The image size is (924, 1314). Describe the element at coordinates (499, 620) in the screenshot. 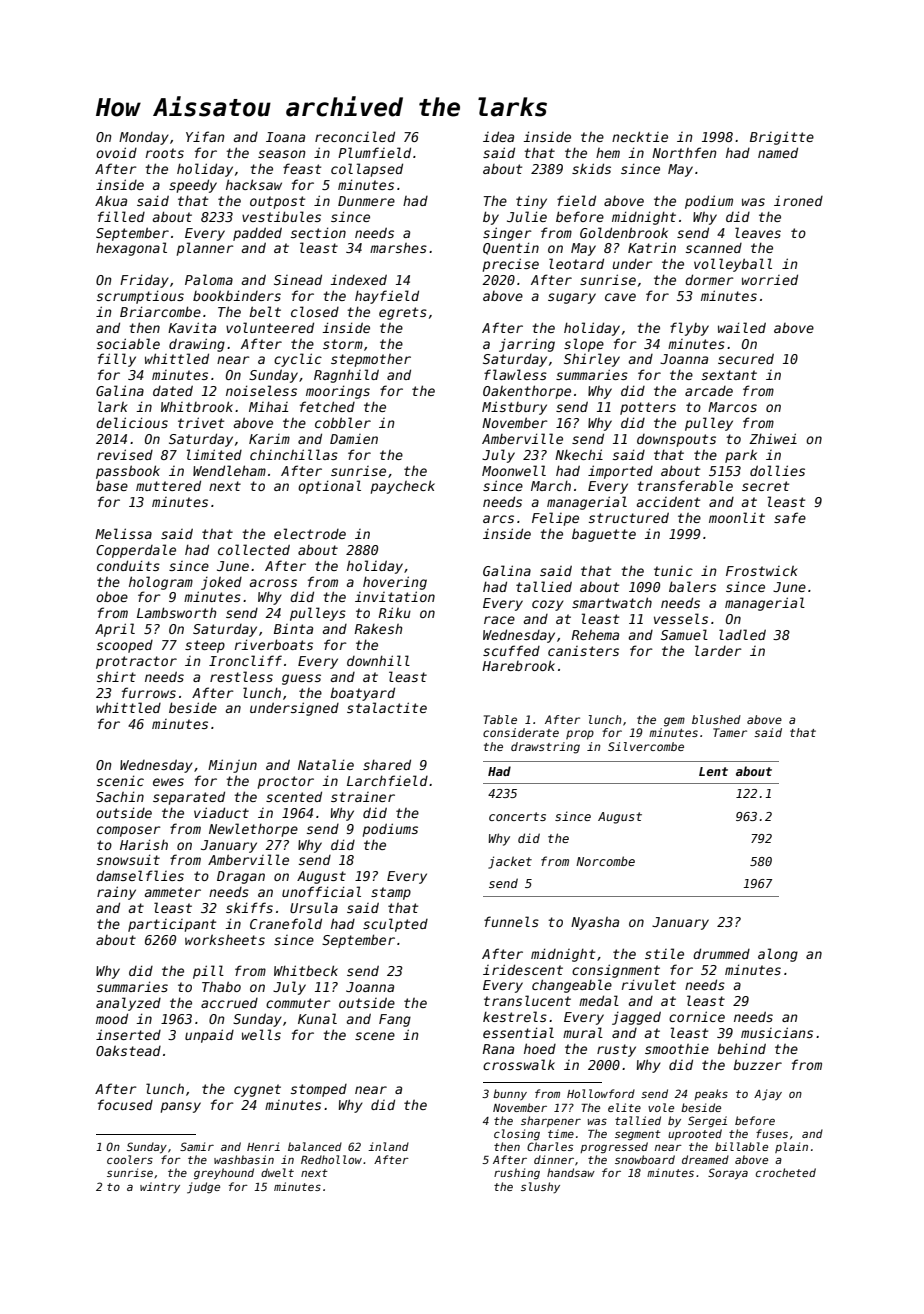

I see `race` at that location.
